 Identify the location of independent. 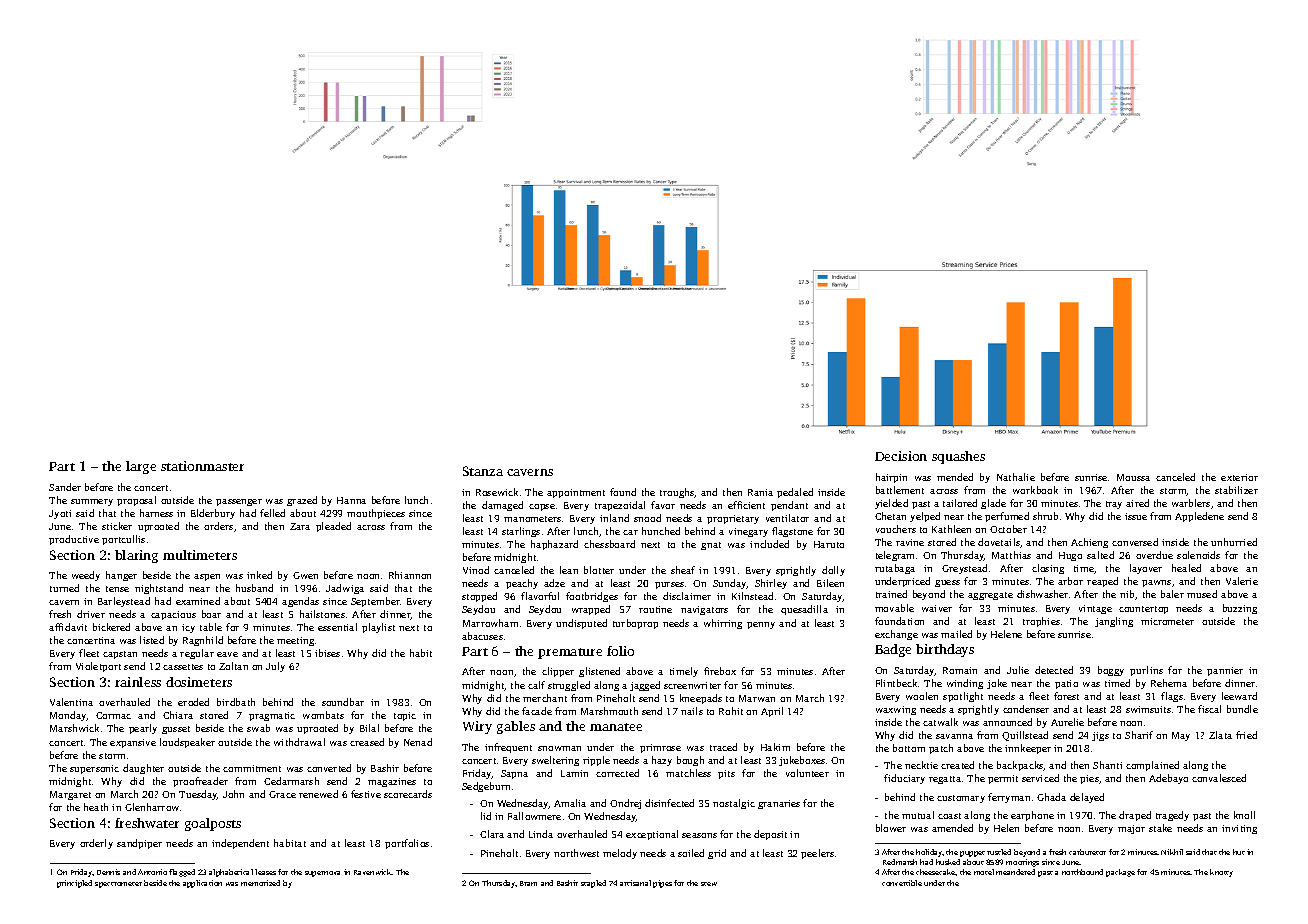
(240, 844).
